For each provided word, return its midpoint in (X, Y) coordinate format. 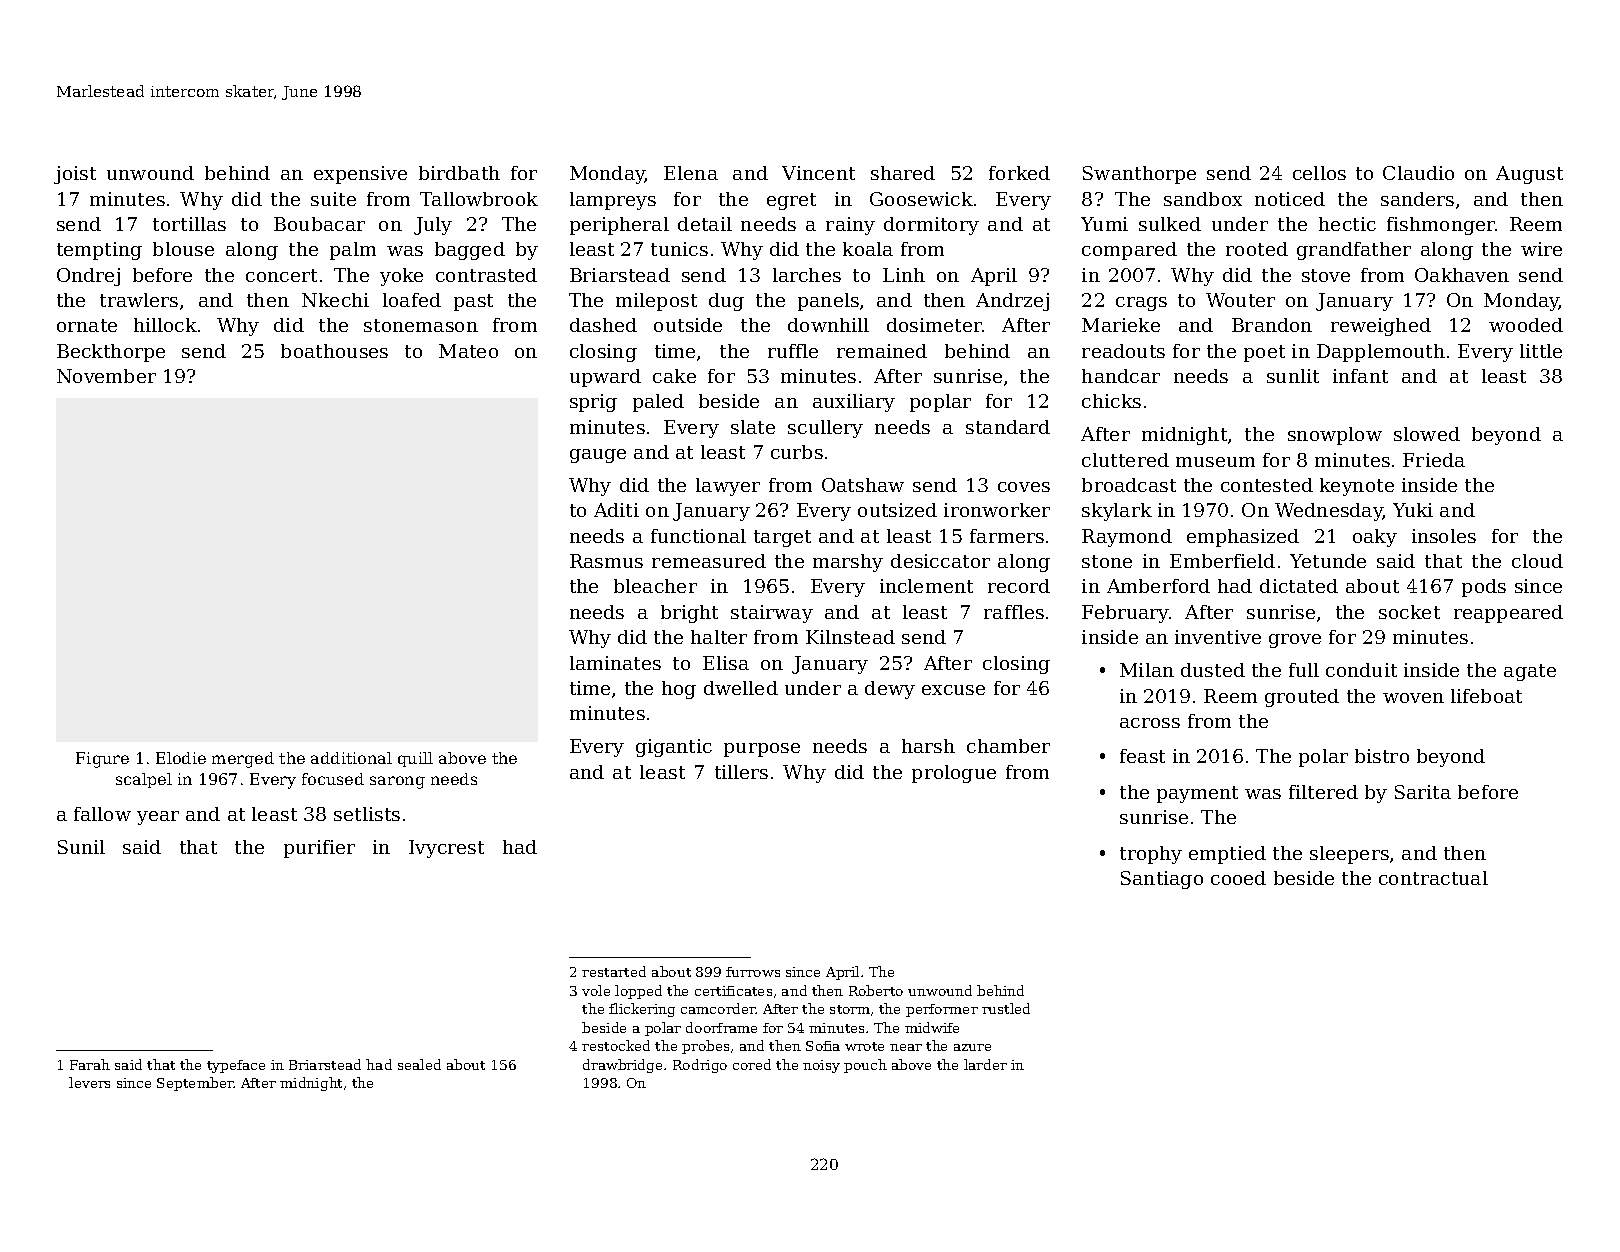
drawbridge (622, 1066)
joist (75, 175)
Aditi (616, 510)
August (1529, 175)
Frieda (1434, 460)
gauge (598, 456)
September (195, 1084)
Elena (691, 173)
